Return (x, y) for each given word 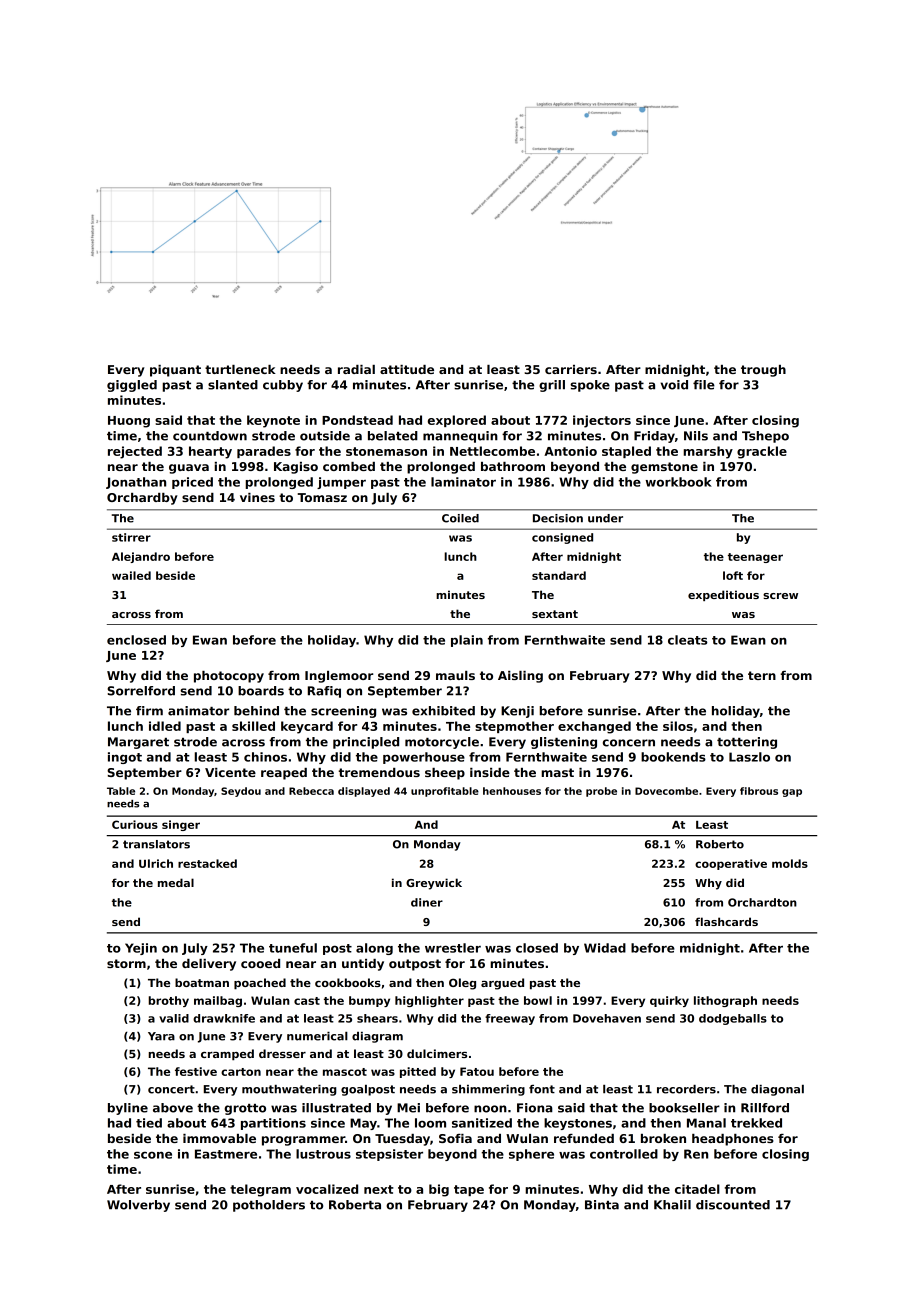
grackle (762, 452)
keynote (273, 421)
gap (792, 793)
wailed (131, 575)
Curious (135, 824)
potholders (269, 1206)
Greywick (434, 884)
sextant (555, 614)
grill (552, 386)
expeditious (723, 595)
